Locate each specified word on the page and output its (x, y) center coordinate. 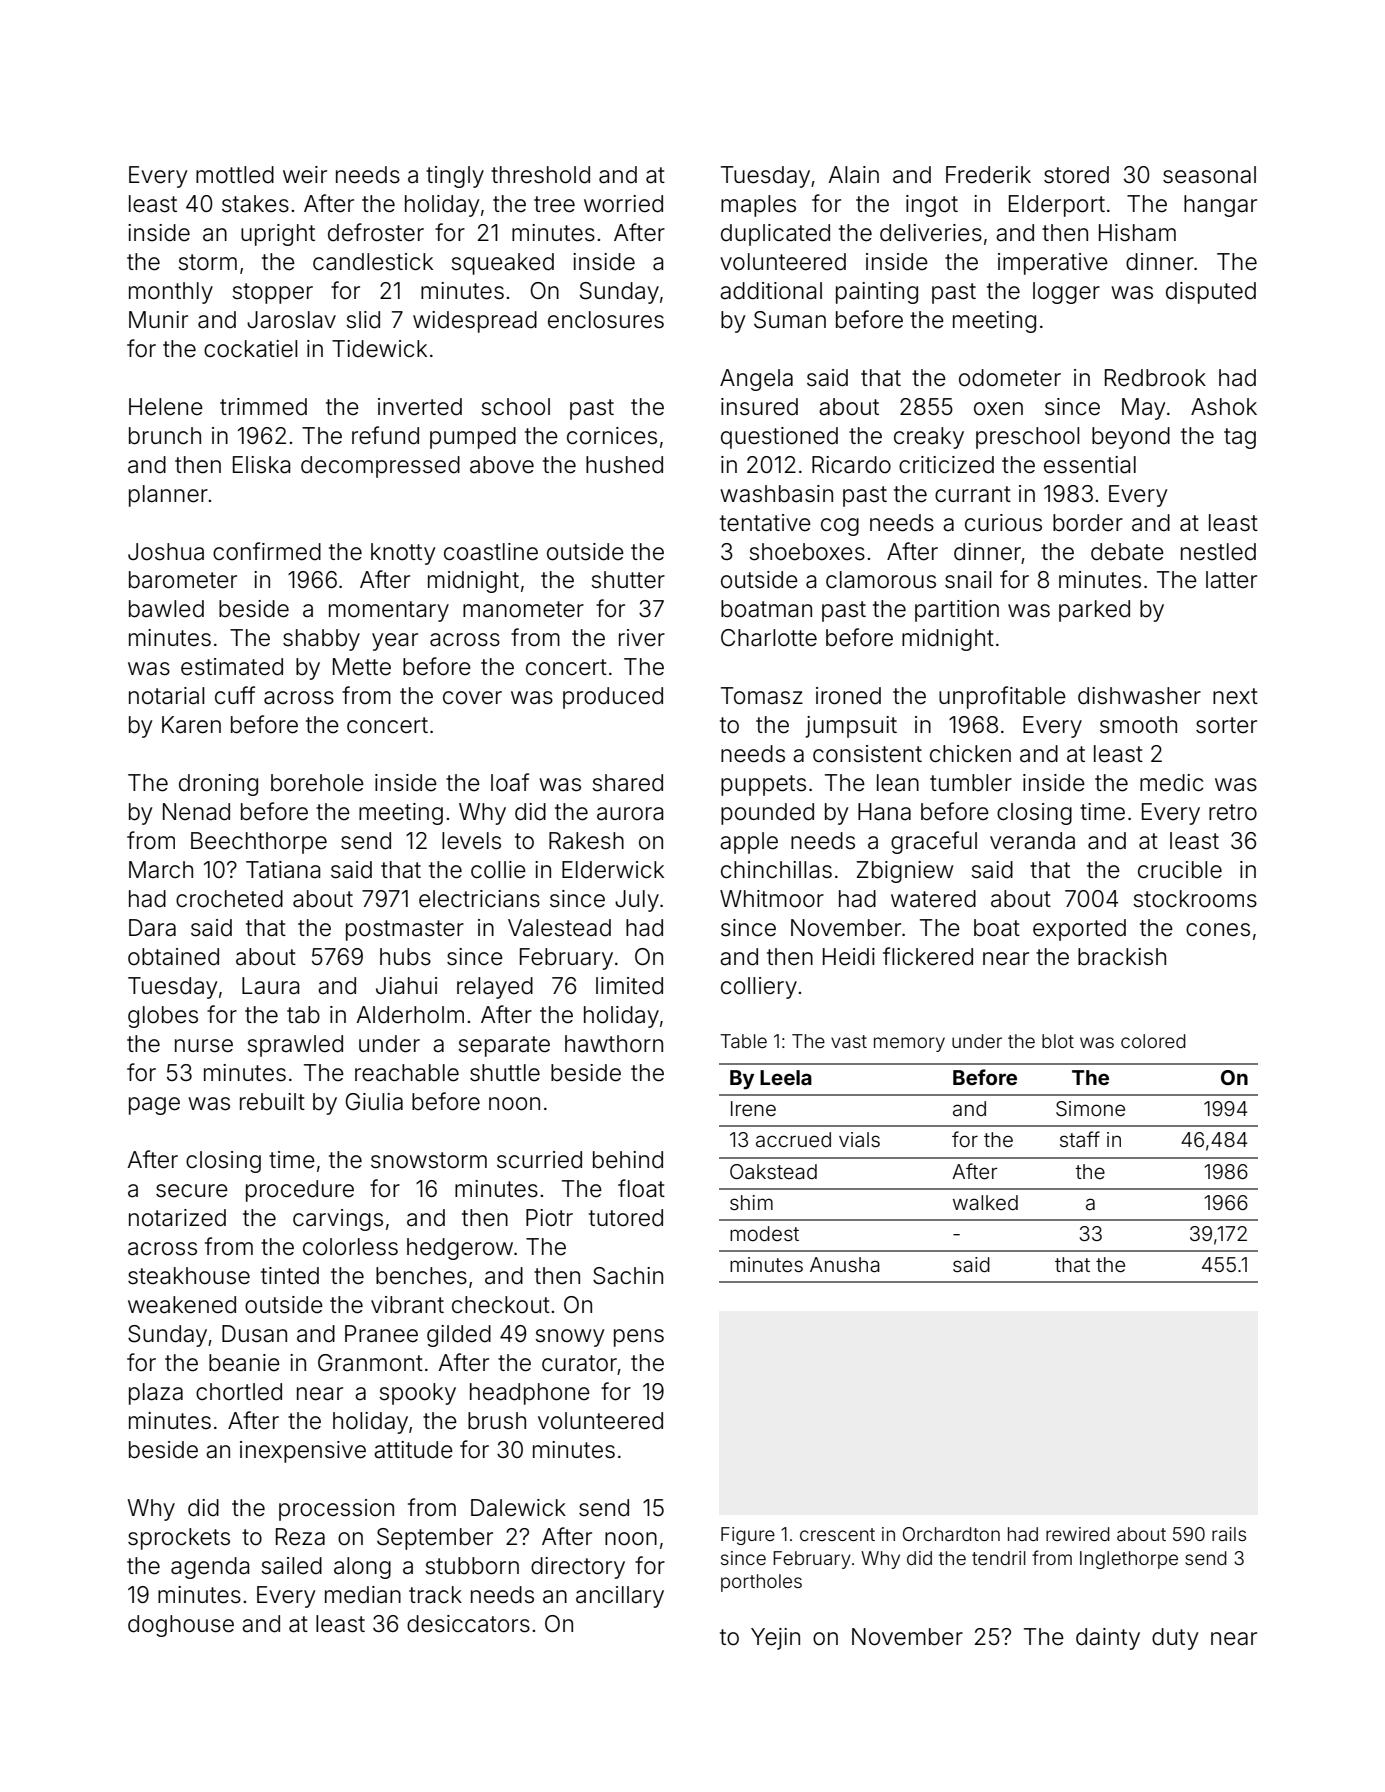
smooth (1138, 725)
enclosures (606, 320)
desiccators (468, 1624)
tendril (999, 1558)
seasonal (1209, 175)
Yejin (775, 1639)
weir (305, 175)
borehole (317, 783)
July (637, 901)
